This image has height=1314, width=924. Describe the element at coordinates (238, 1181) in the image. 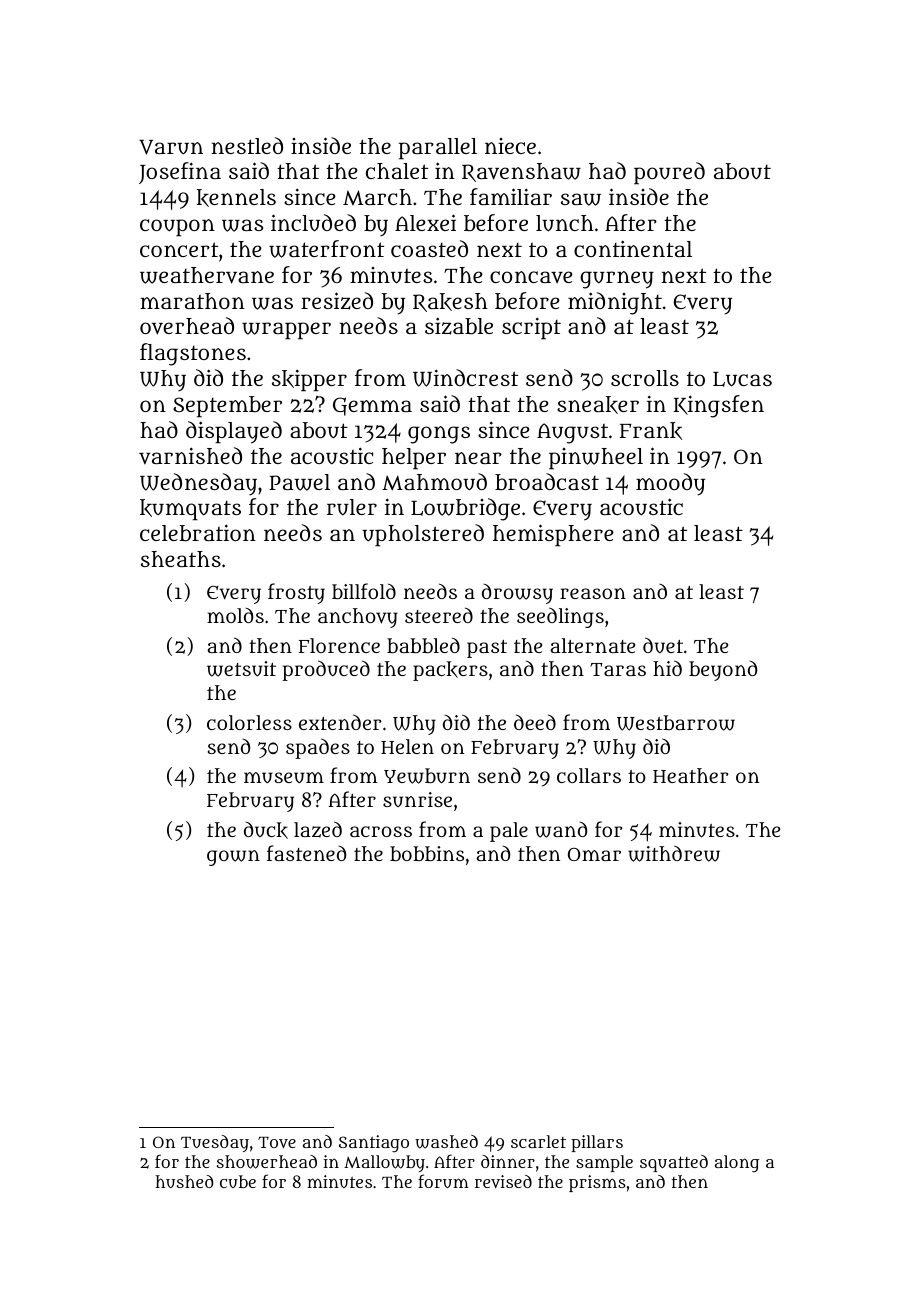

I see `cube` at that location.
